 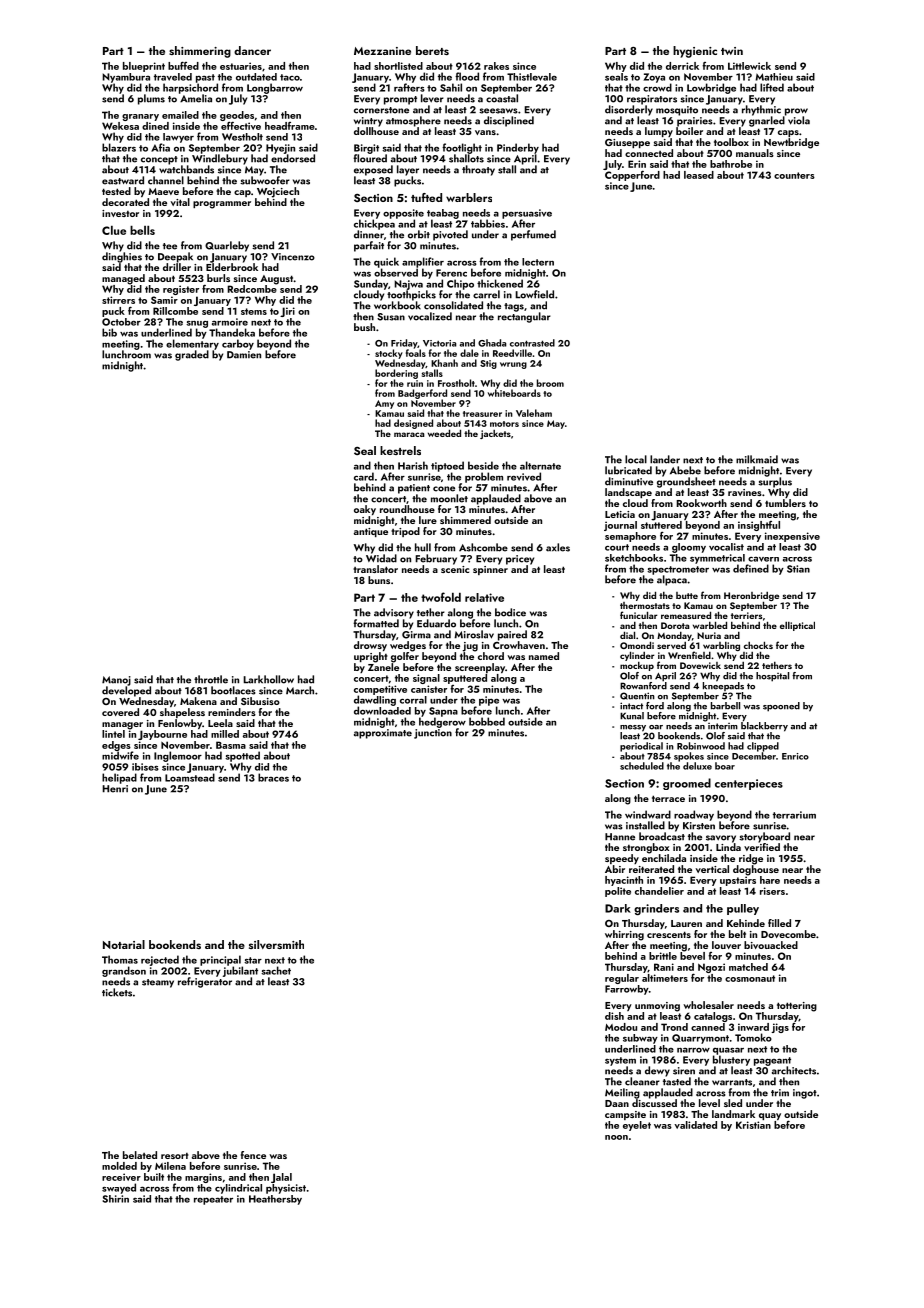 I want to click on Pinderby, so click(x=518, y=148).
